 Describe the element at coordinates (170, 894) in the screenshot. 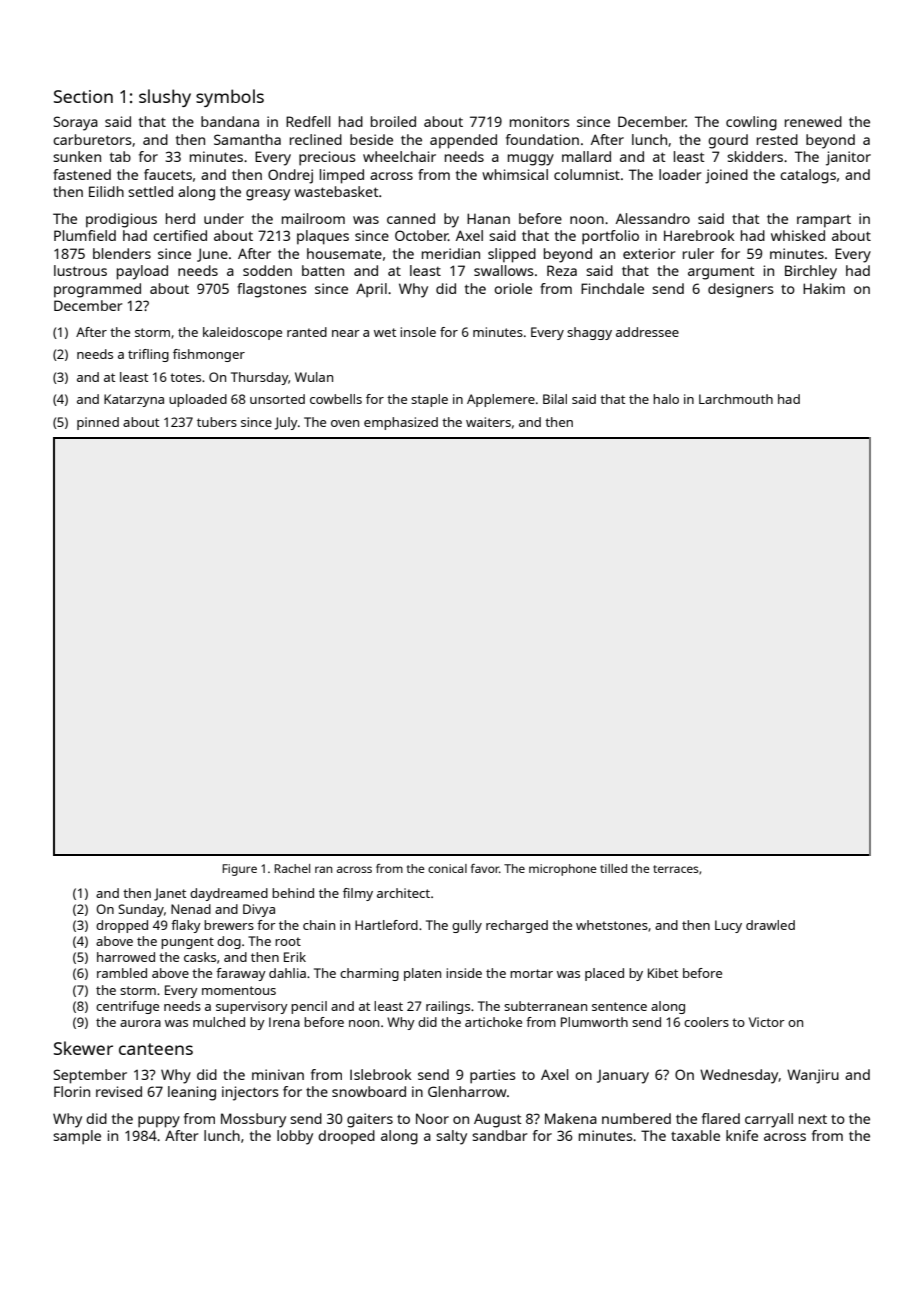

I see `Janet` at that location.
